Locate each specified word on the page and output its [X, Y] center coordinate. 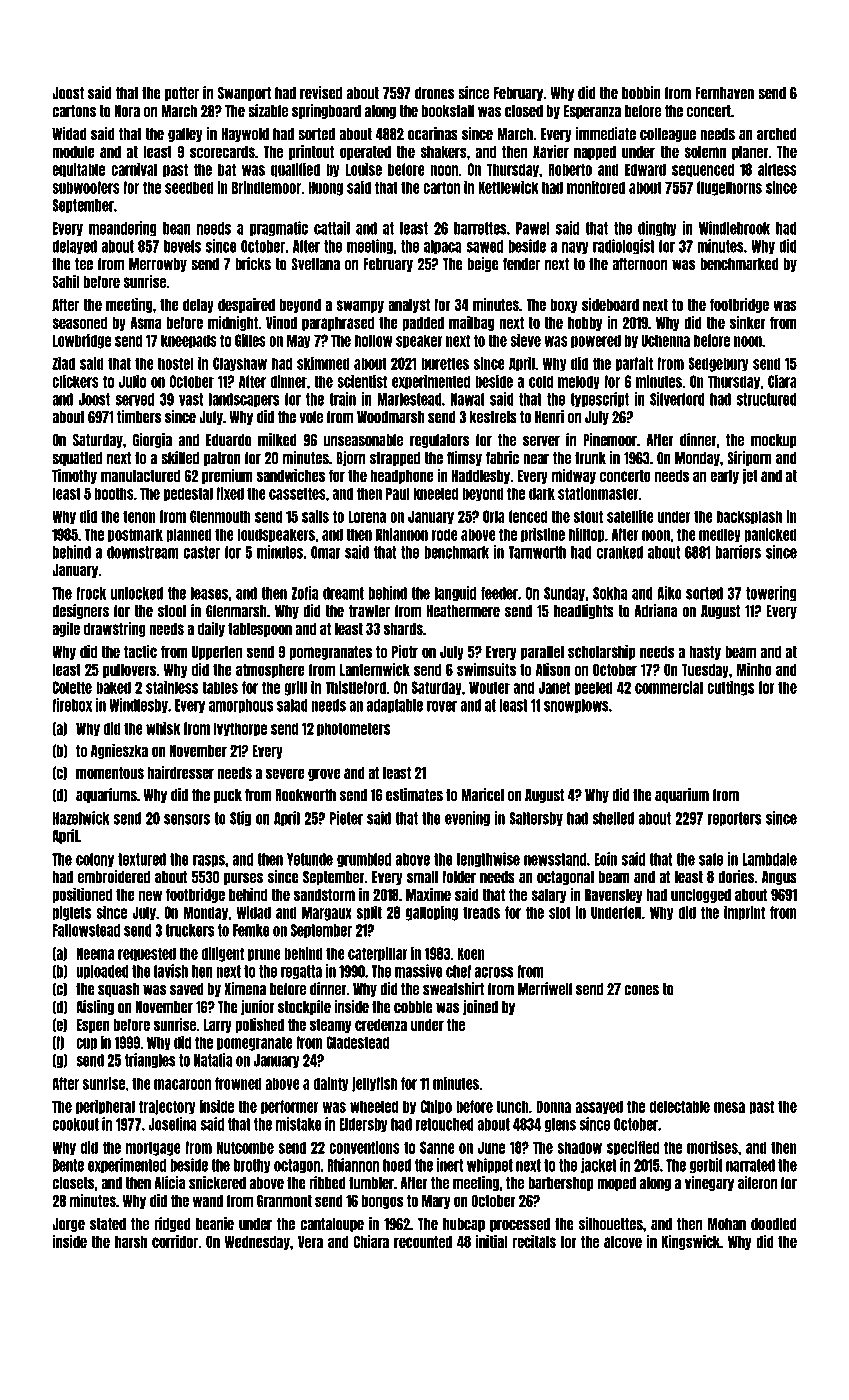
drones [434, 93]
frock [91, 593]
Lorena [367, 516]
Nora [127, 111]
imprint [744, 913]
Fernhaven [724, 93]
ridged [172, 1224]
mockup [774, 441]
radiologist [624, 247]
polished [259, 1025]
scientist [362, 381]
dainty [330, 1084]
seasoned [79, 323]
